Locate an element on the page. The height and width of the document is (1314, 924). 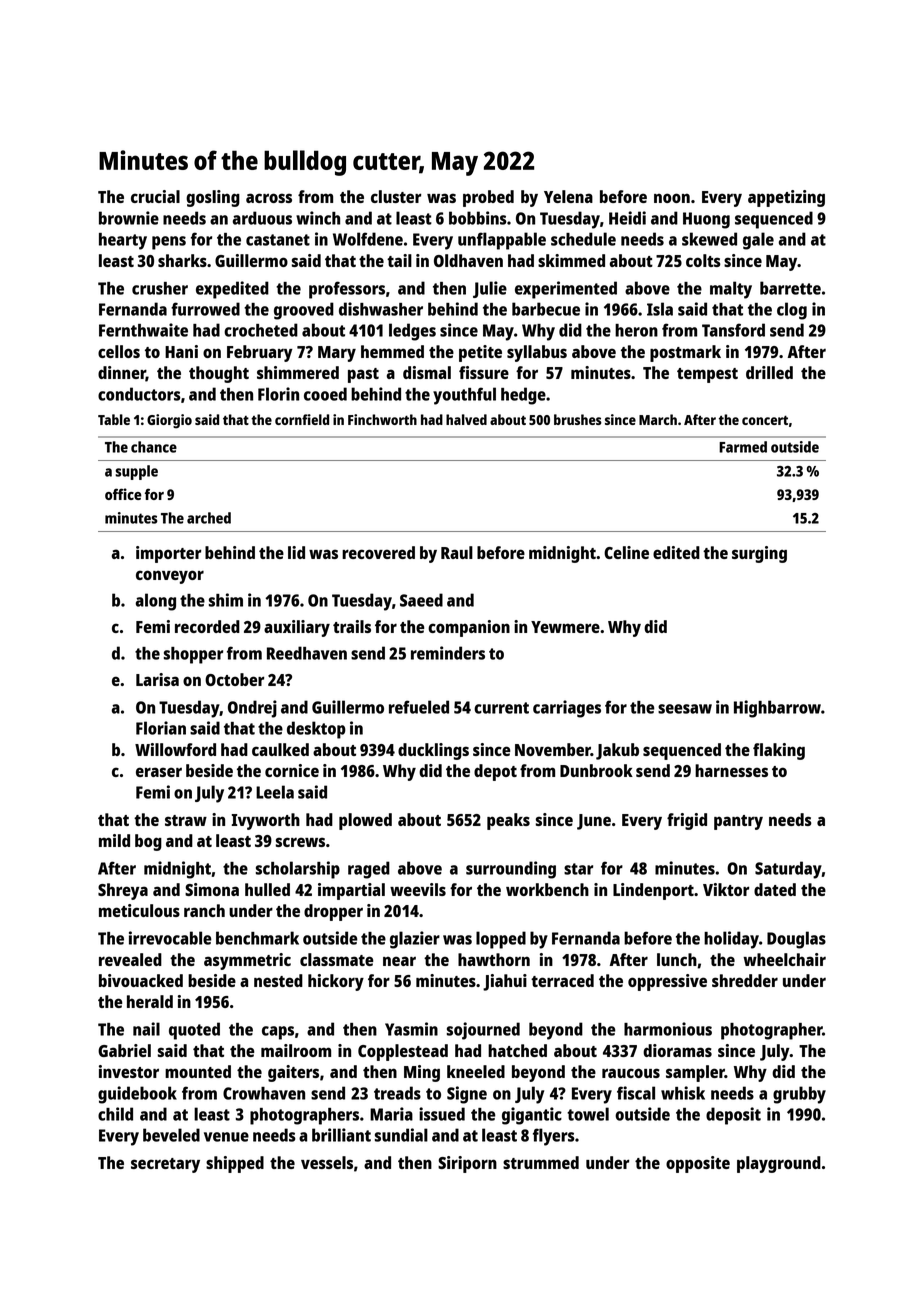
workbench is located at coordinates (547, 889).
